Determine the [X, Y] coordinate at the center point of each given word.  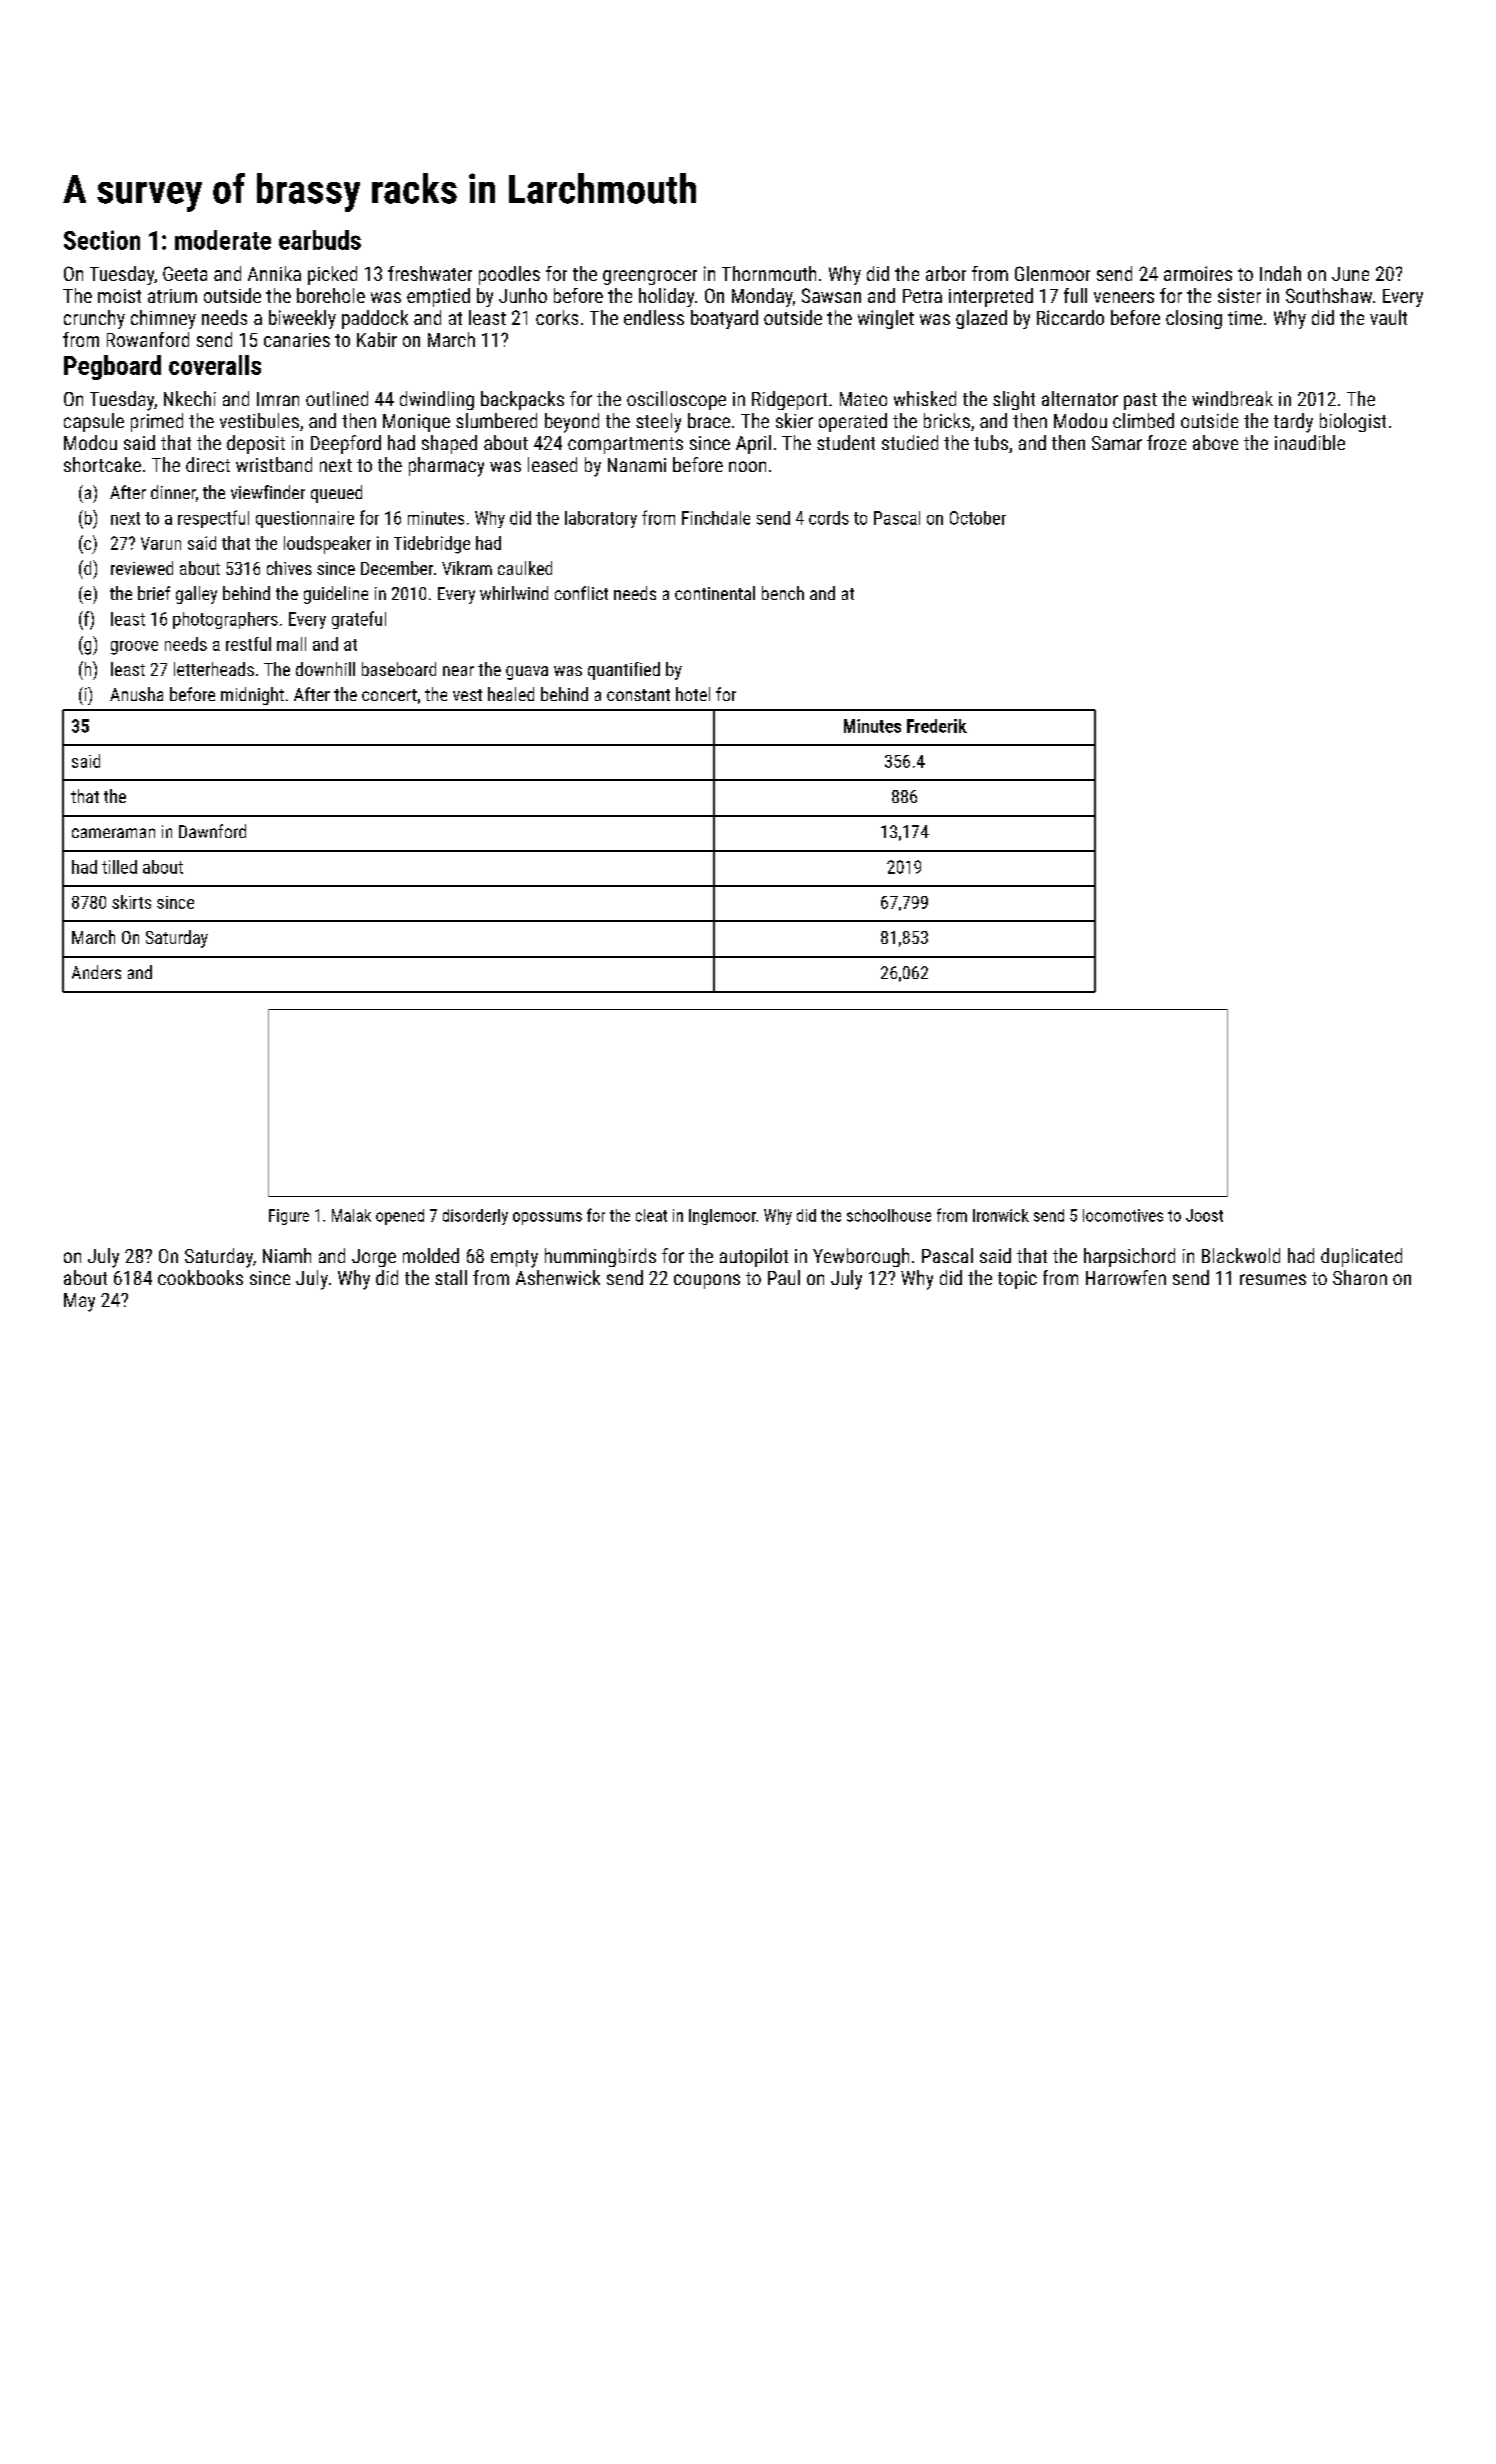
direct [208, 464]
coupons [707, 1281]
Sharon [1360, 1277]
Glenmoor [1052, 273]
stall [451, 1277]
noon [747, 466]
